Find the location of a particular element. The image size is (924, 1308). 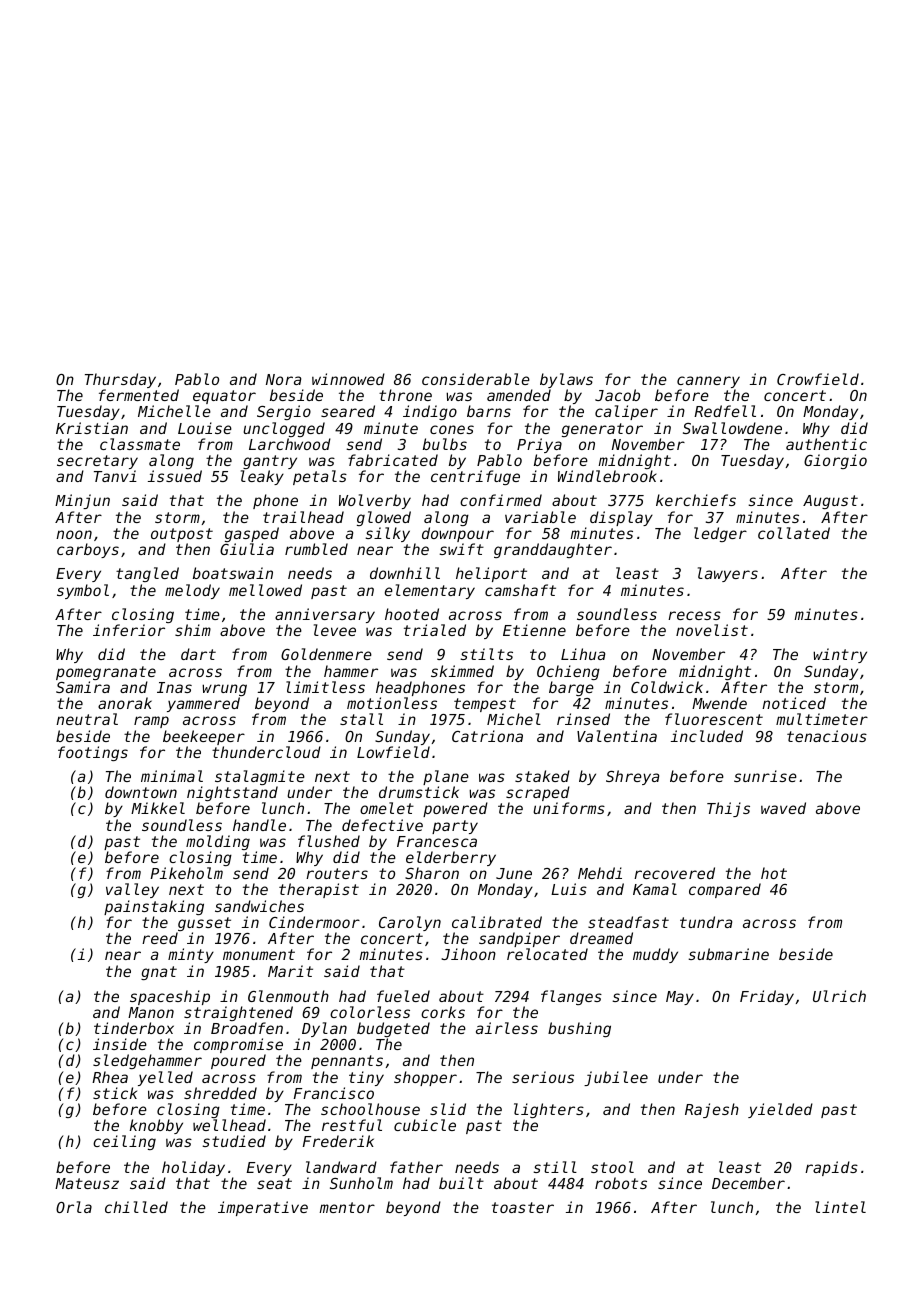

tenacious is located at coordinates (827, 736).
